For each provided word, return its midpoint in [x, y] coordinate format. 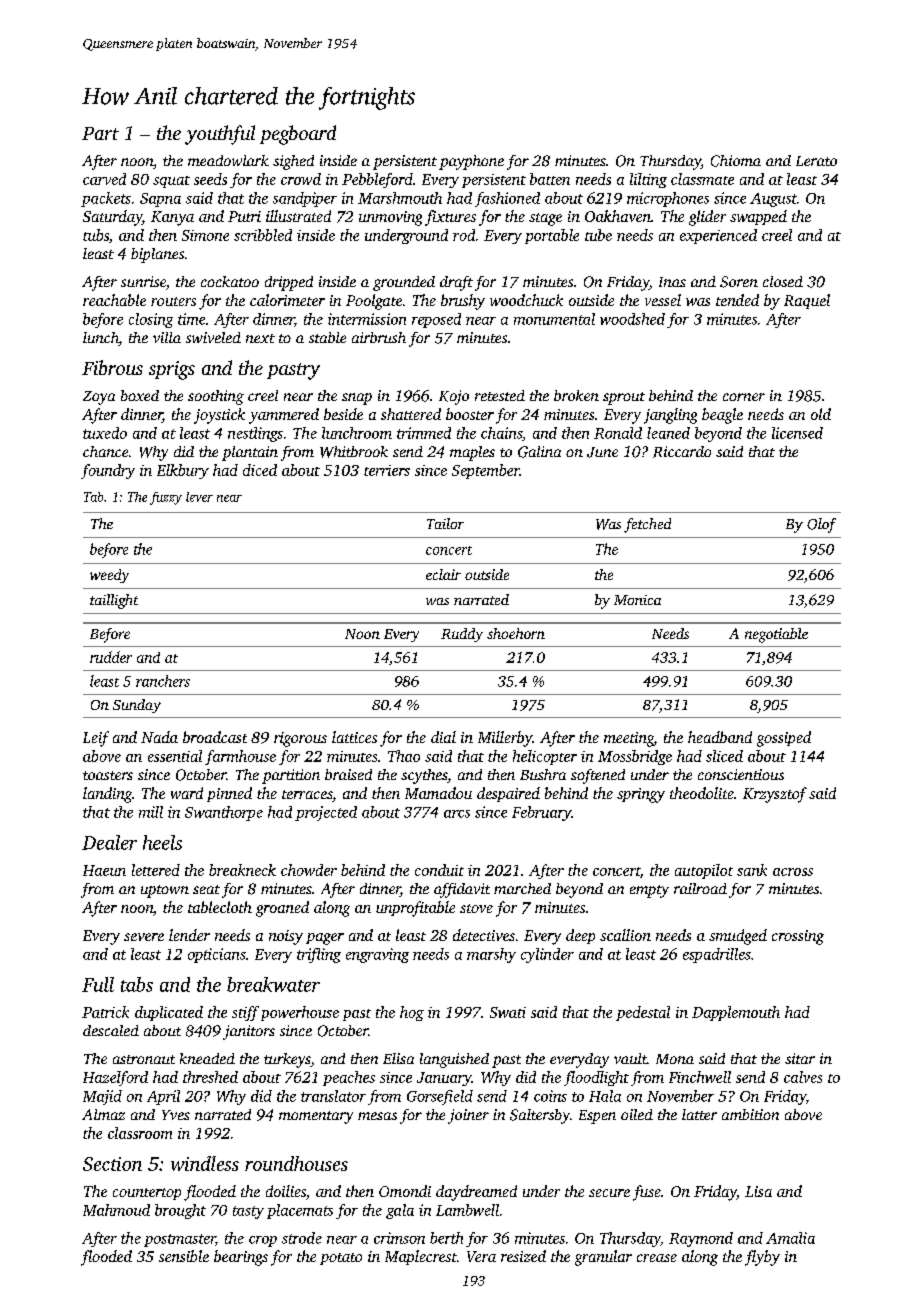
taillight [114, 601]
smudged [738, 937]
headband [720, 737]
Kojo [454, 397]
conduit [439, 870]
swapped [758, 217]
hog [412, 1013]
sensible [184, 1256]
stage [545, 219]
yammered [284, 416]
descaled [111, 1030]
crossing [798, 937]
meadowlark [228, 160]
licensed [797, 433]
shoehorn [516, 633]
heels [162, 842]
